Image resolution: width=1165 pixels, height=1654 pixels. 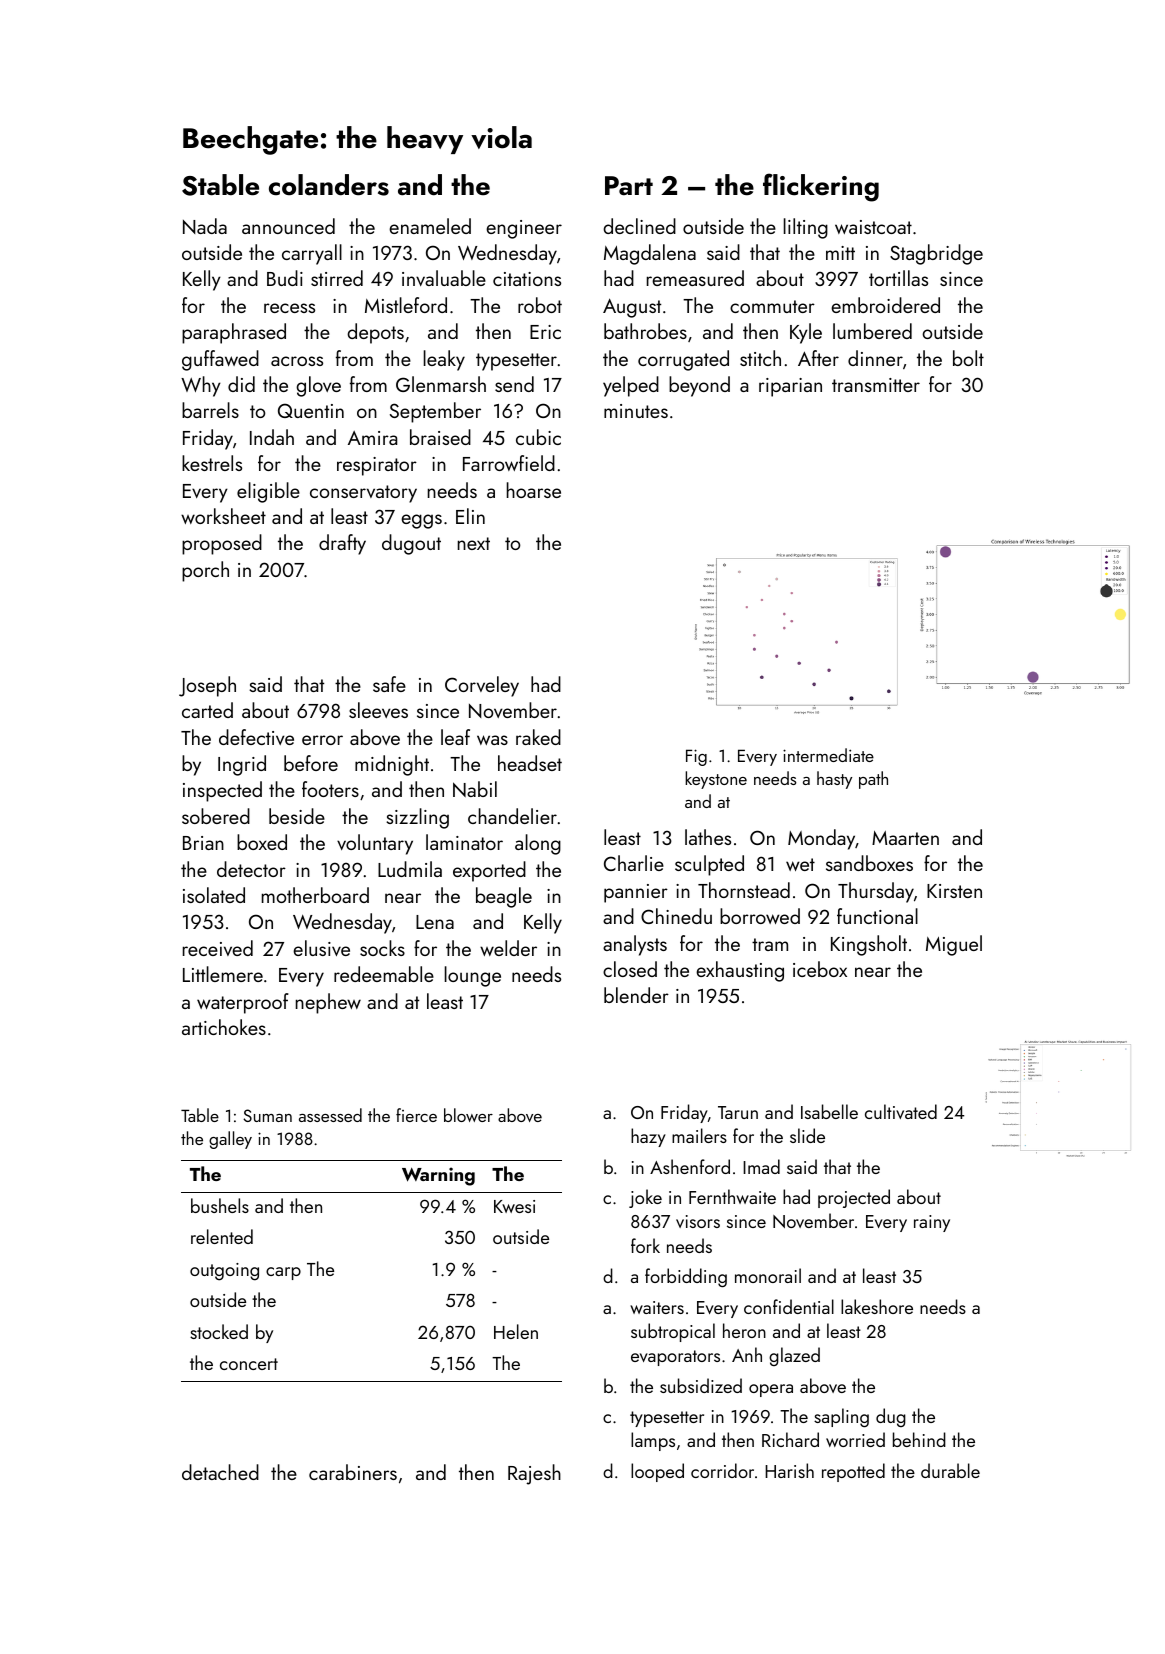 I want to click on flickering, so click(x=821, y=187).
